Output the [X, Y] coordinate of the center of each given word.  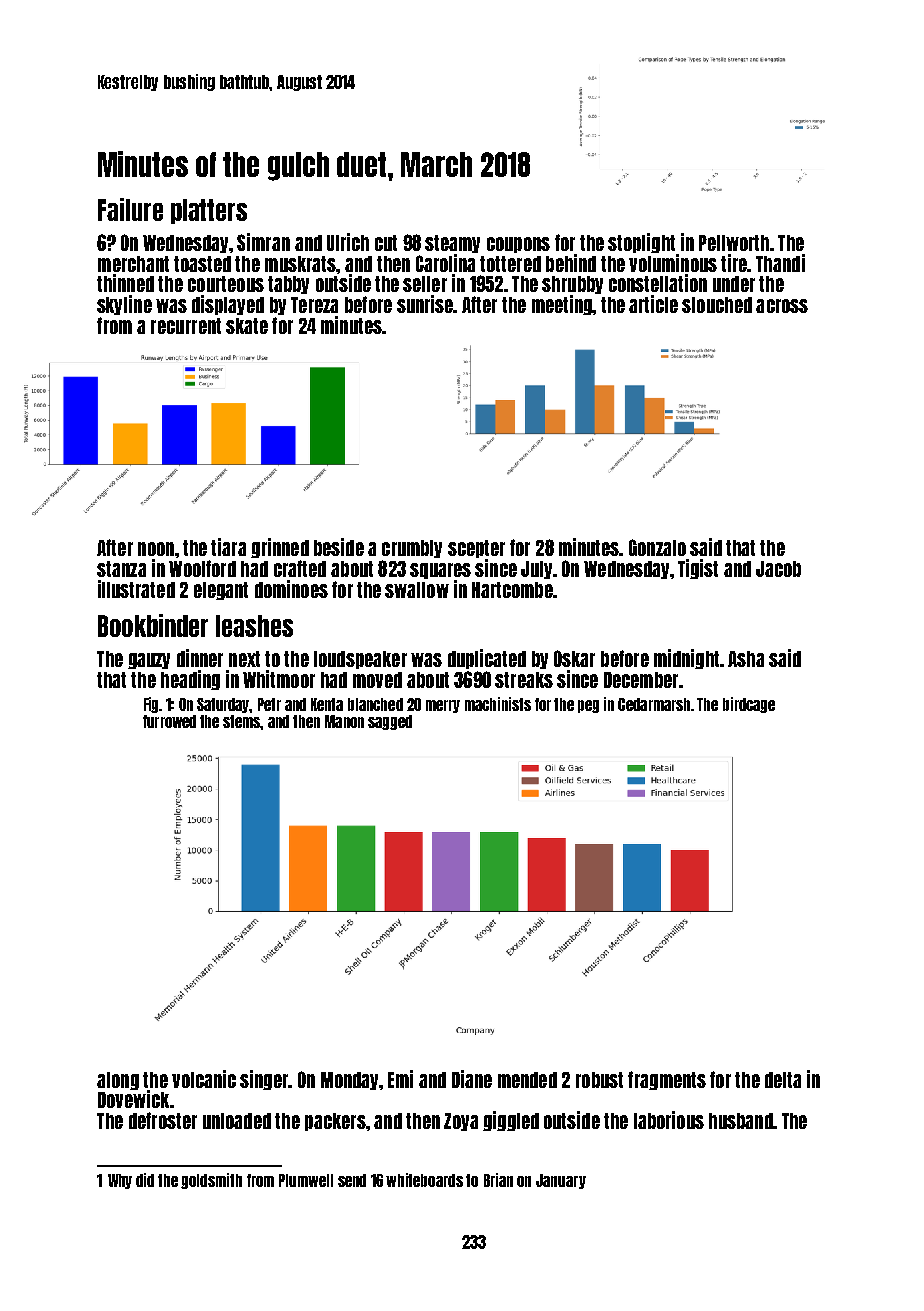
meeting [562, 305]
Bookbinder [153, 625]
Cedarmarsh [654, 704]
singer [264, 1080]
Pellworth [734, 243]
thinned [125, 283]
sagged [390, 722]
